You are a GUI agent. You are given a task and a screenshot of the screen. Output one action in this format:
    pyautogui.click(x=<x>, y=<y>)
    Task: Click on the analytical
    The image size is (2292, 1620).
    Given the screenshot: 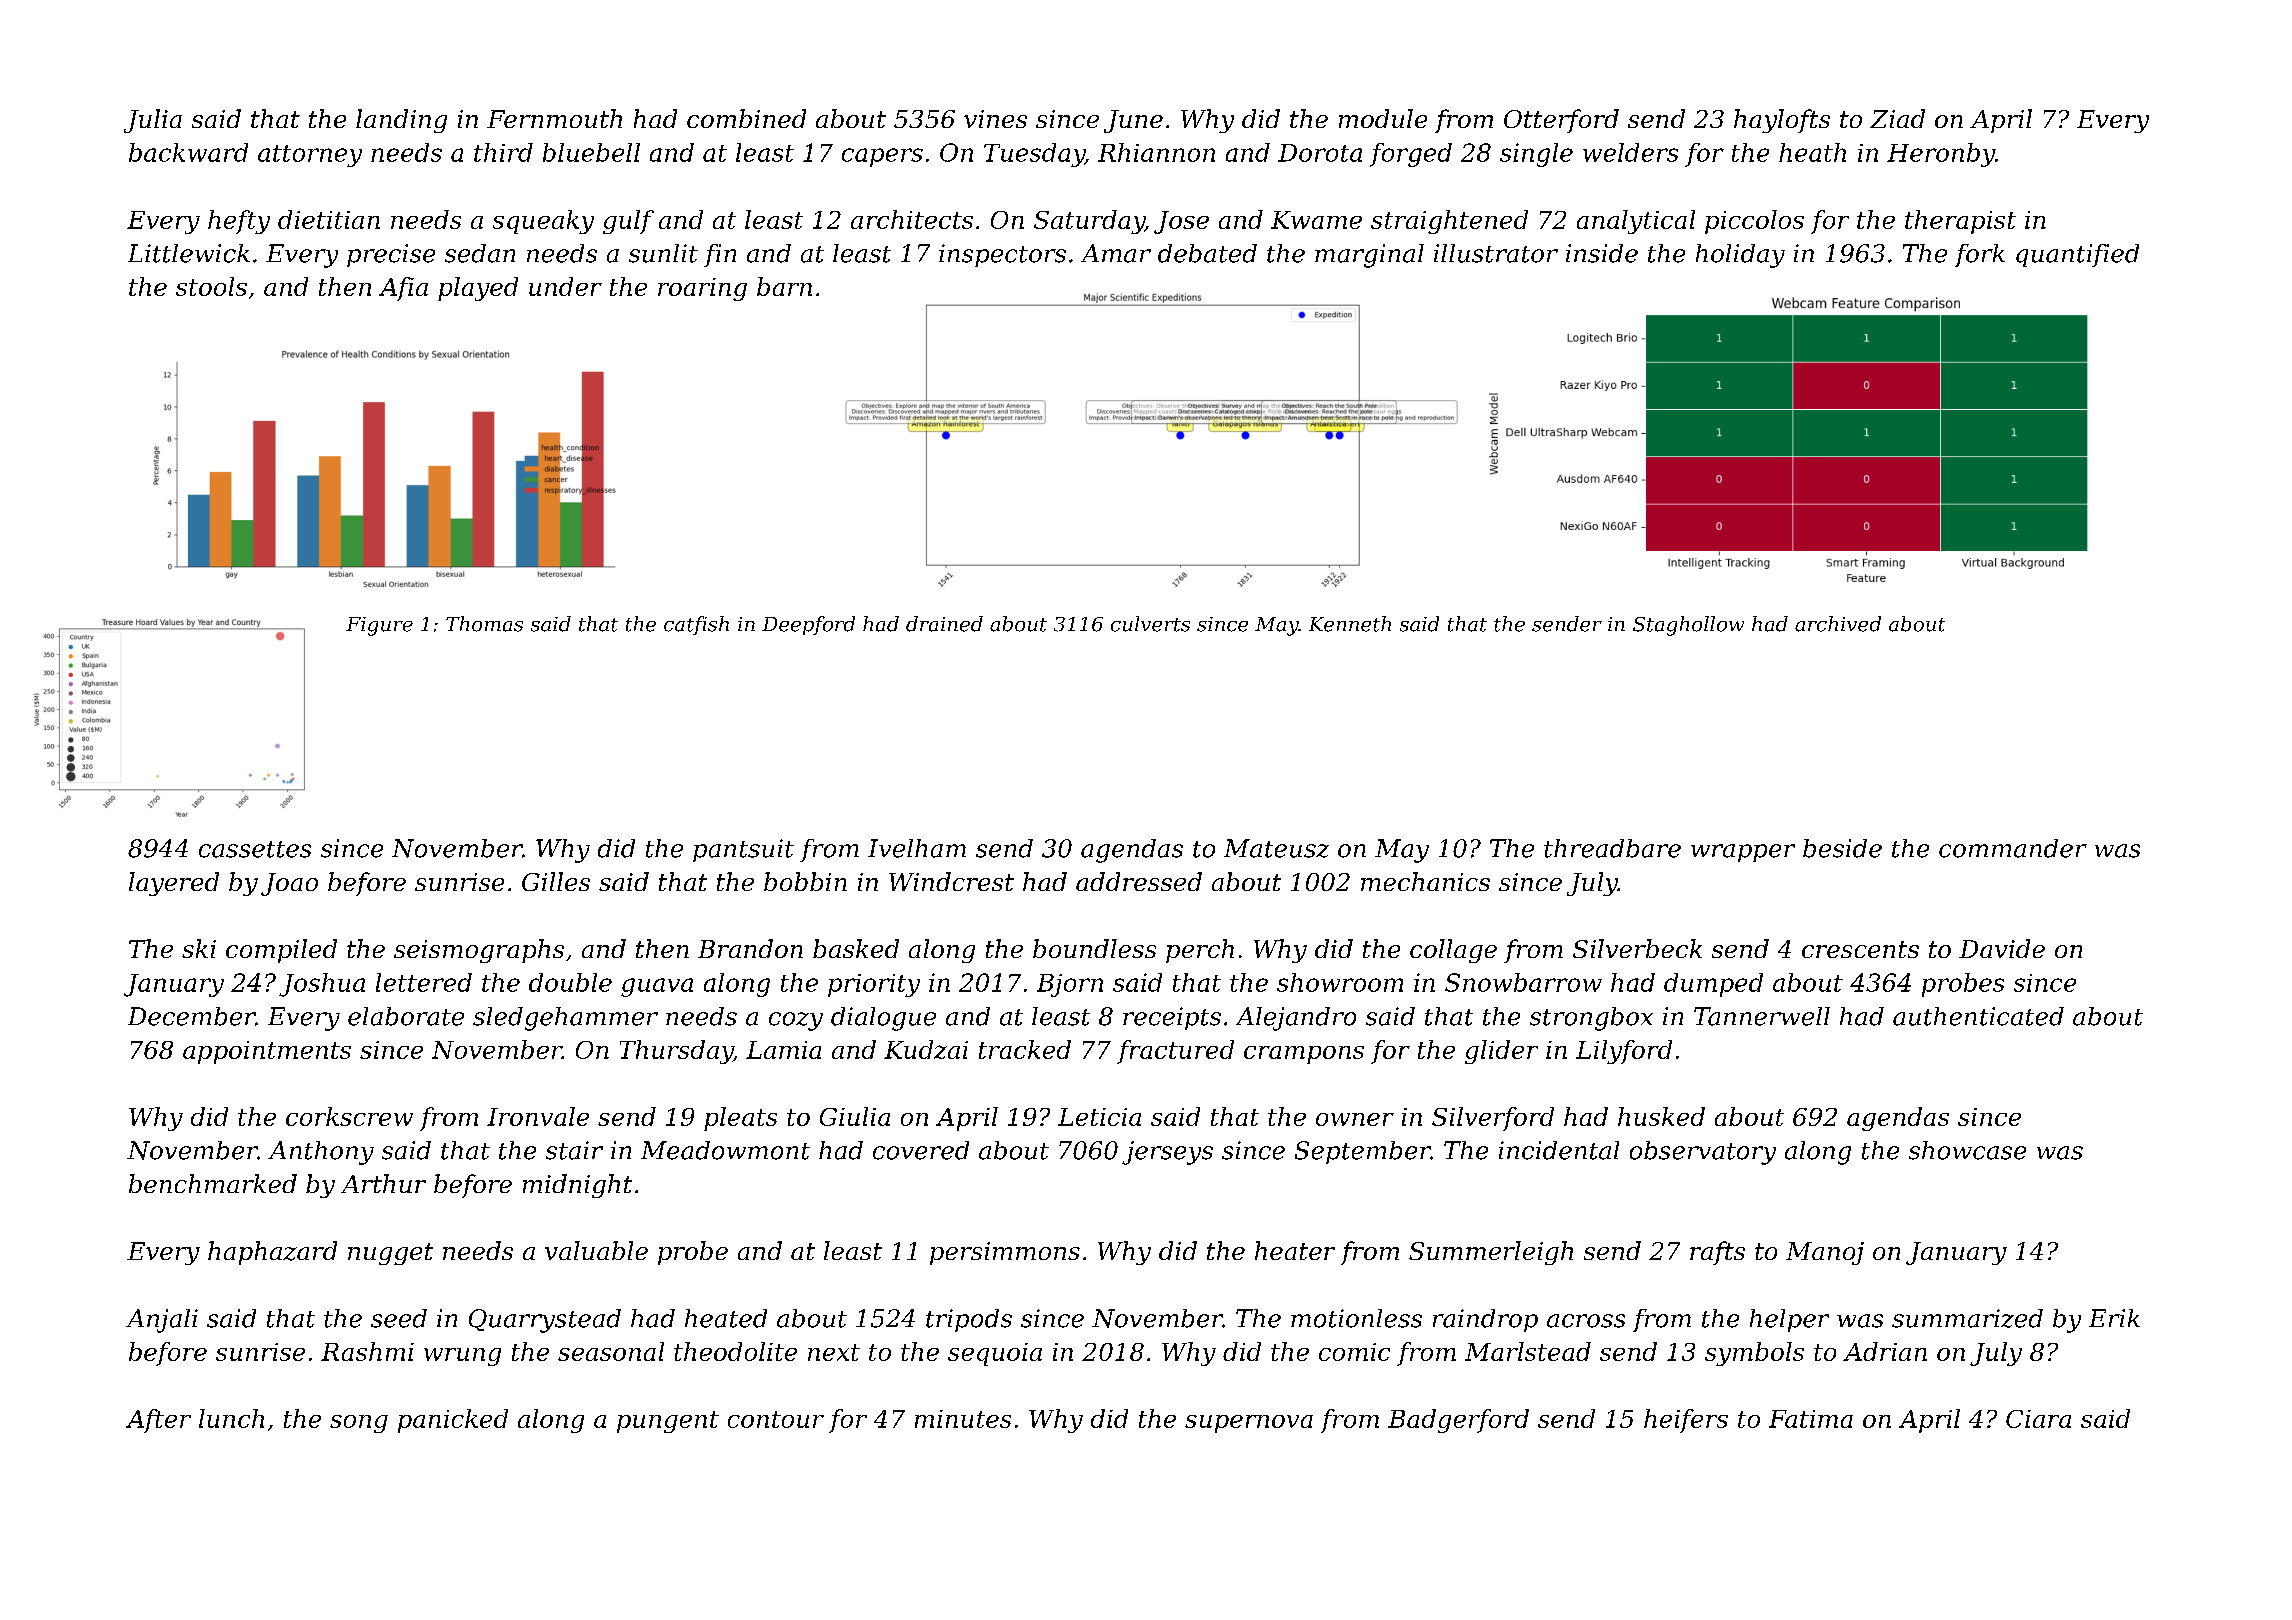 What is the action you would take?
    pyautogui.click(x=1636, y=222)
